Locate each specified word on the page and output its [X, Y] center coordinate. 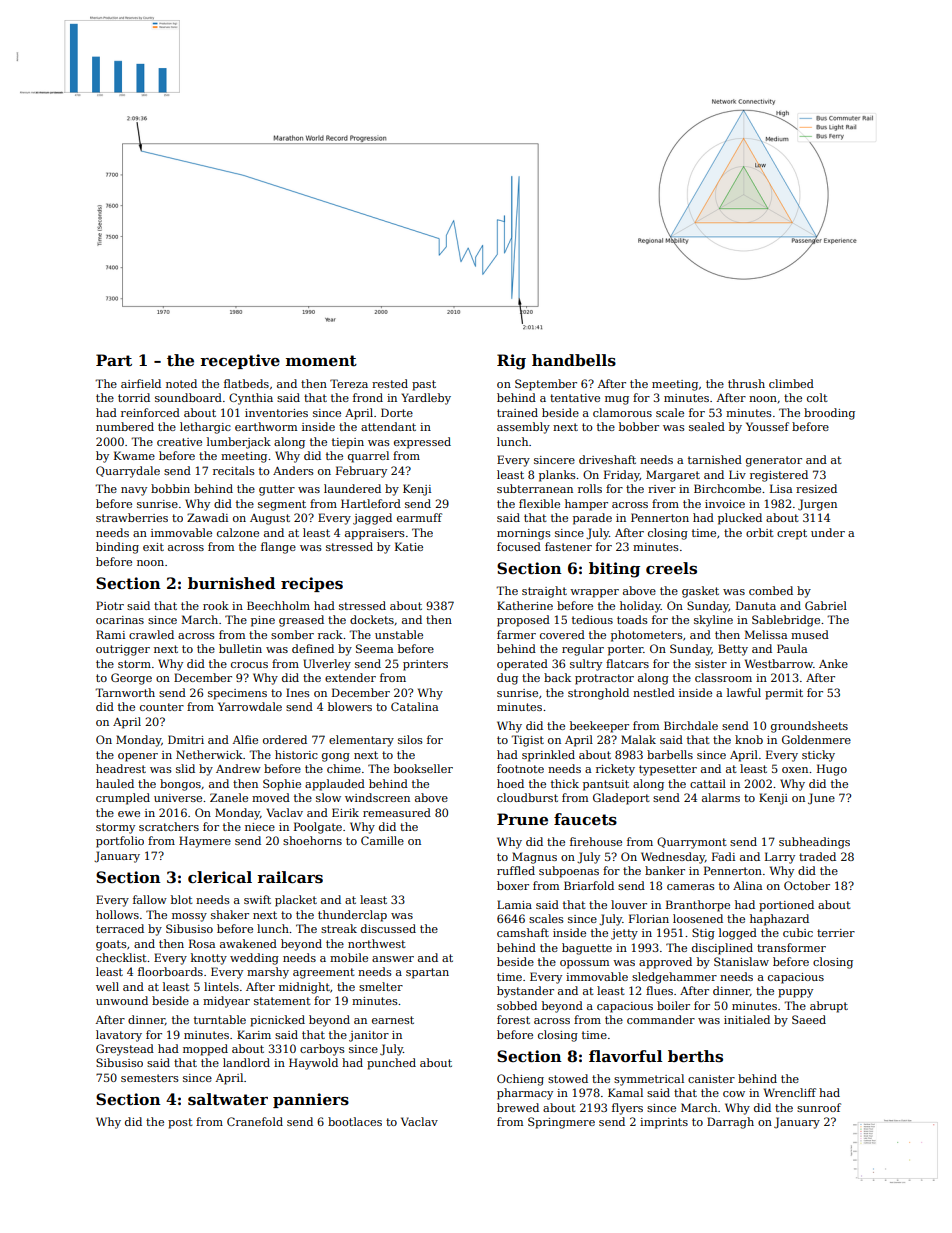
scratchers [169, 826]
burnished [231, 583]
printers [425, 665]
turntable [220, 1019]
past [424, 385]
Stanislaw [741, 961]
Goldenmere [816, 739]
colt [817, 397]
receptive [240, 361]
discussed [388, 928]
